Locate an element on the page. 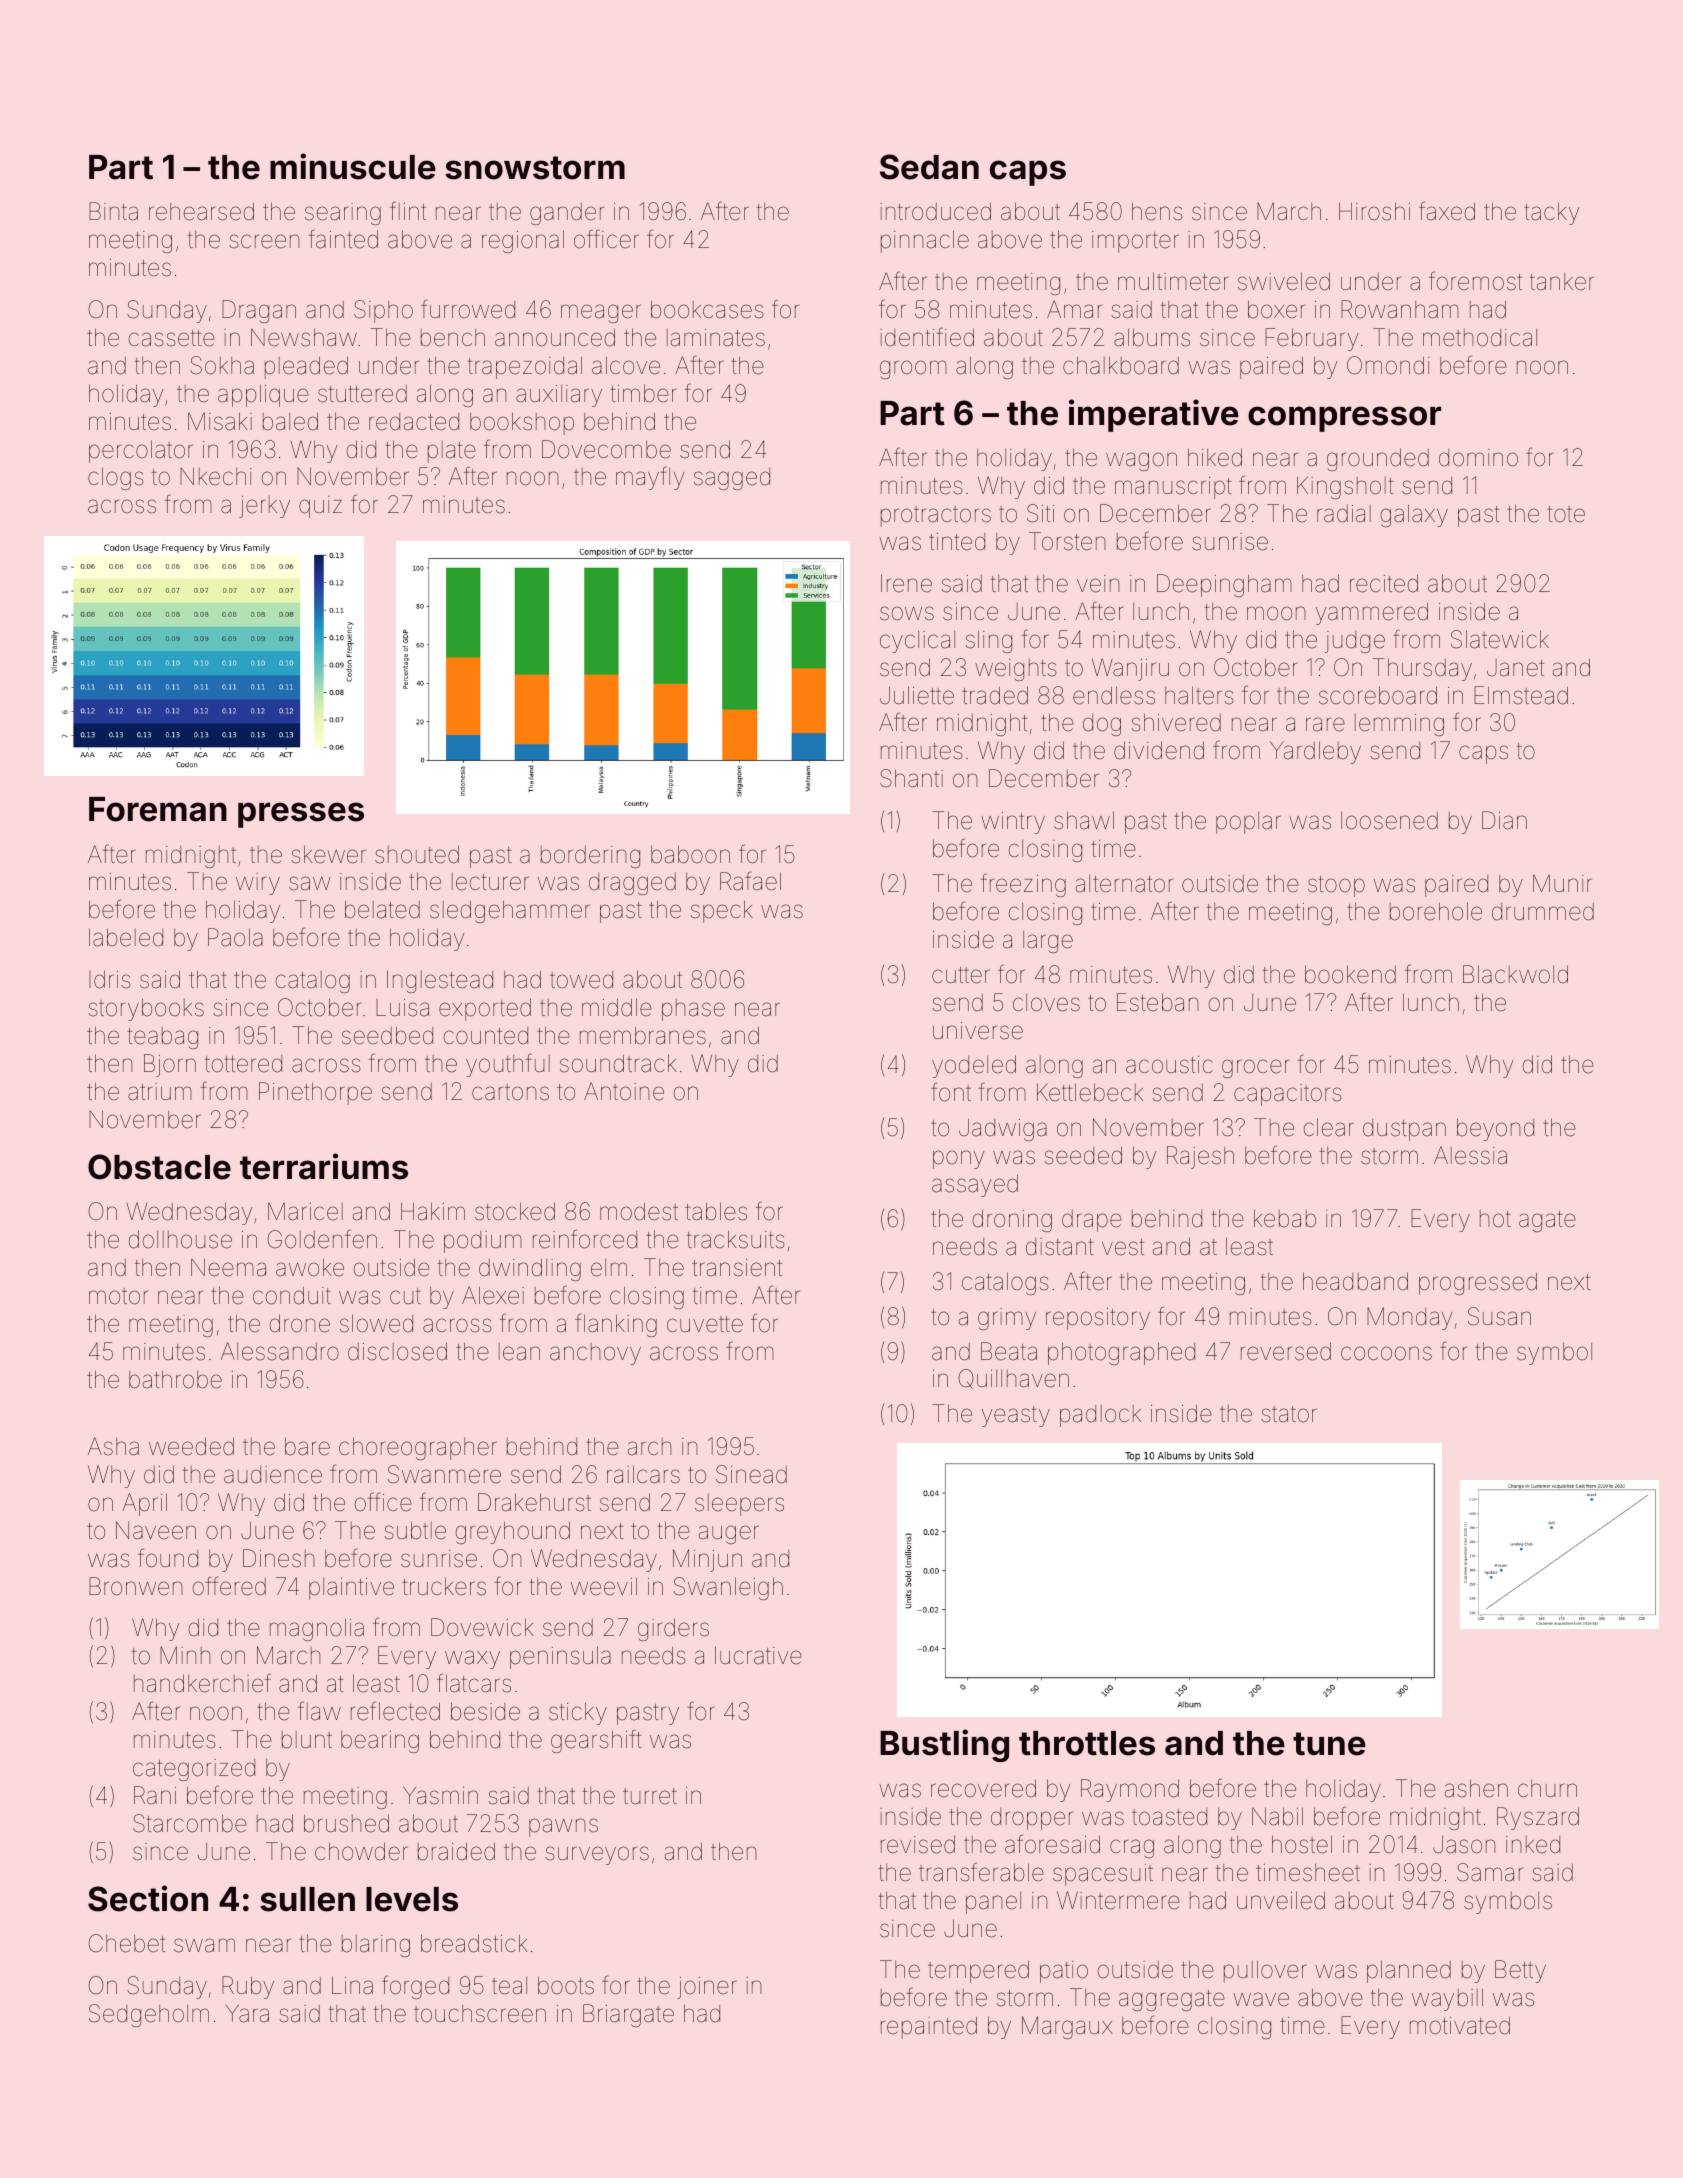  Section is located at coordinates (148, 1898).
